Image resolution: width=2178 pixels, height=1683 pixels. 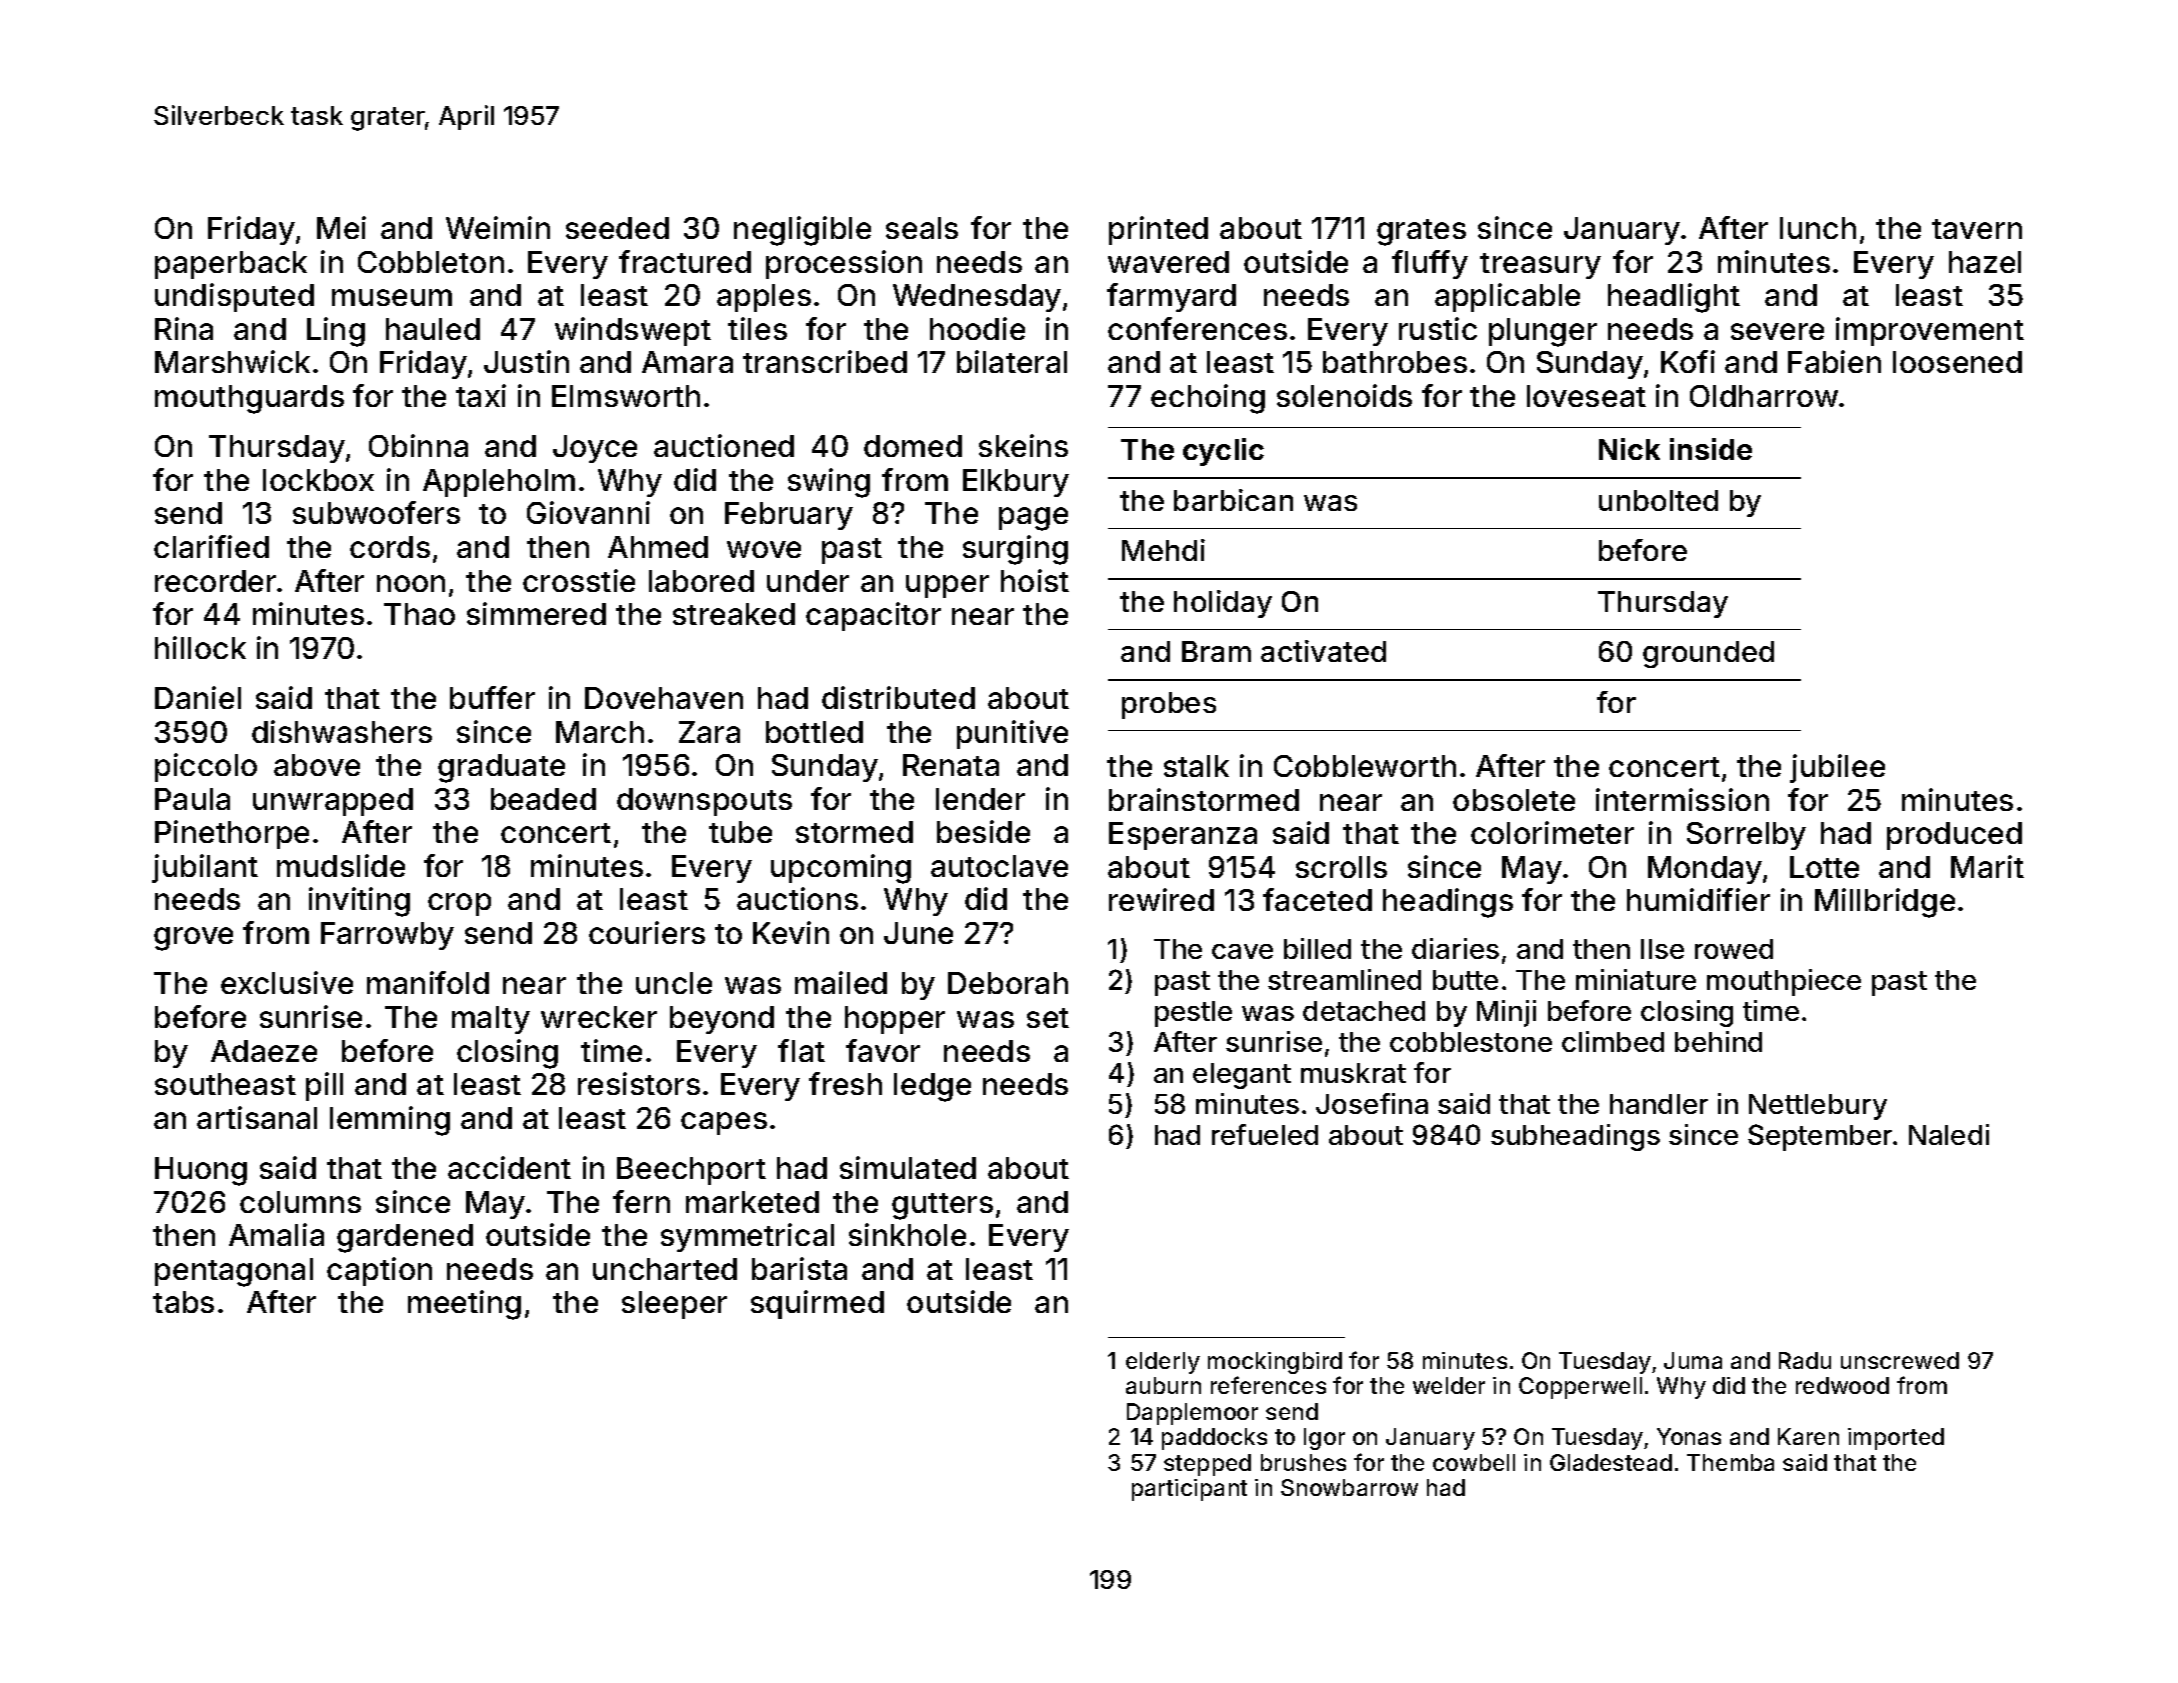 I want to click on farmyard, so click(x=1171, y=297).
